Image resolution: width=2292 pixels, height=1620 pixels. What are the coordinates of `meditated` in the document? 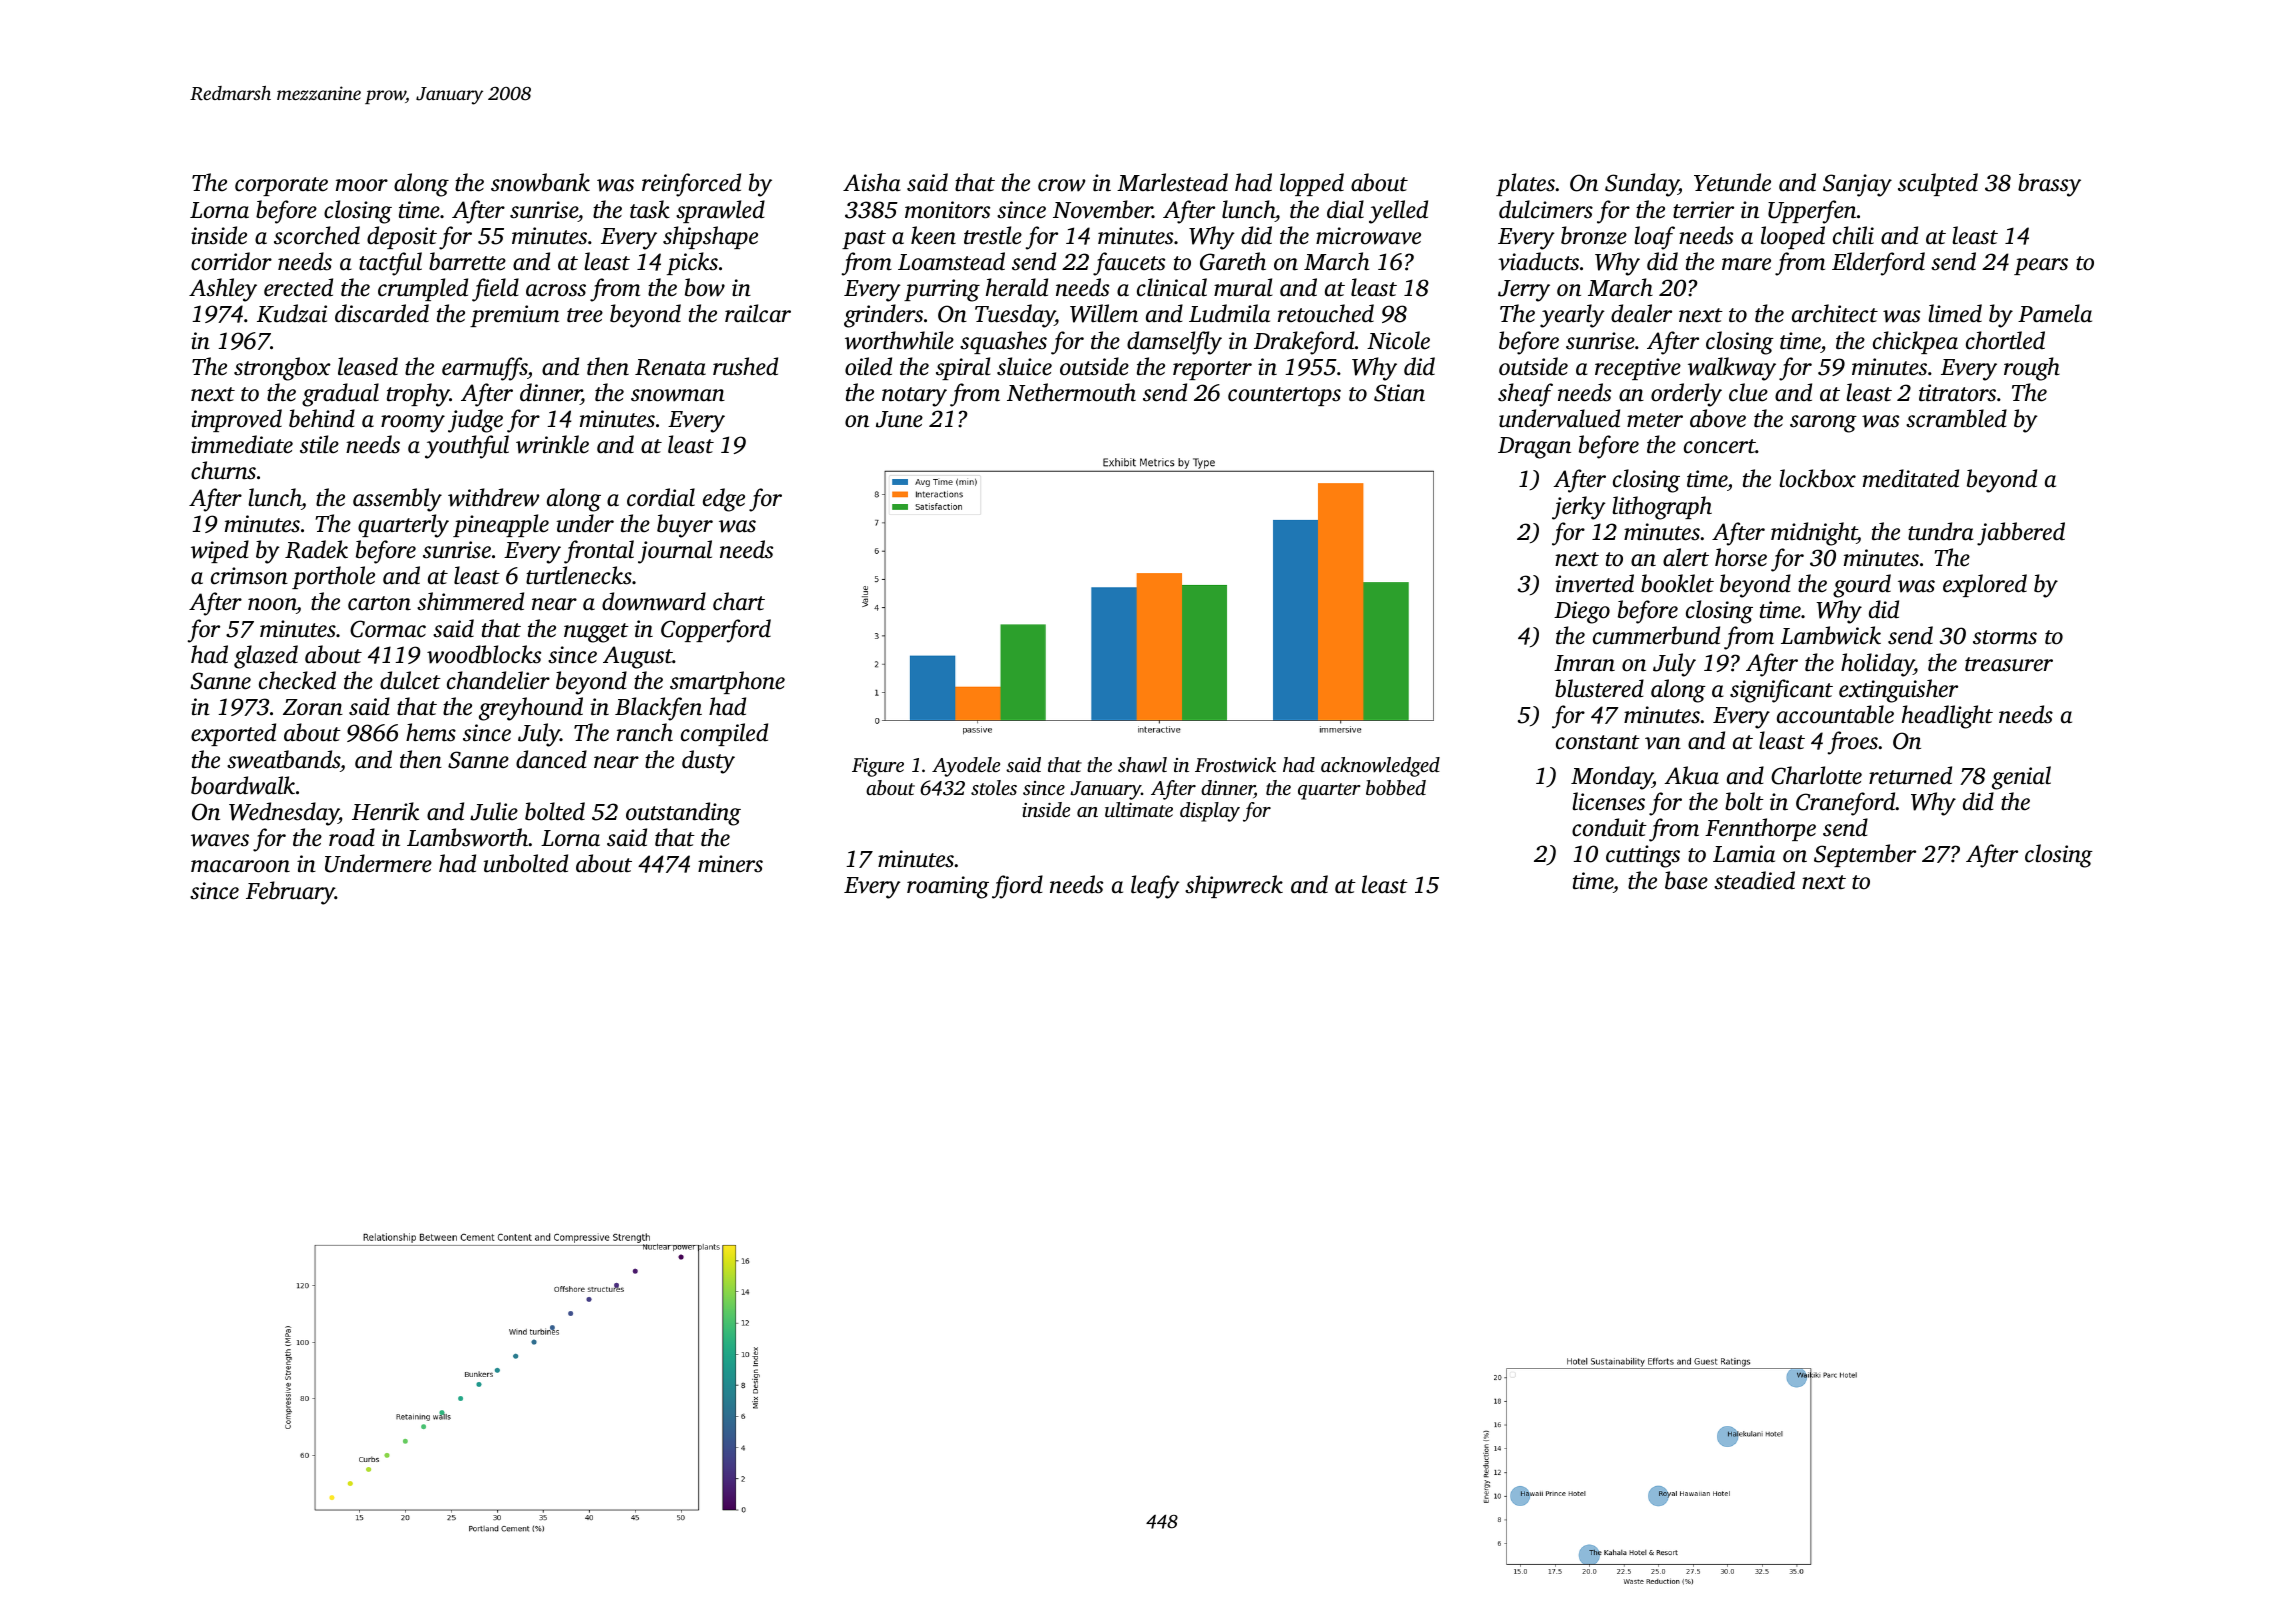 It's located at (1911, 478).
